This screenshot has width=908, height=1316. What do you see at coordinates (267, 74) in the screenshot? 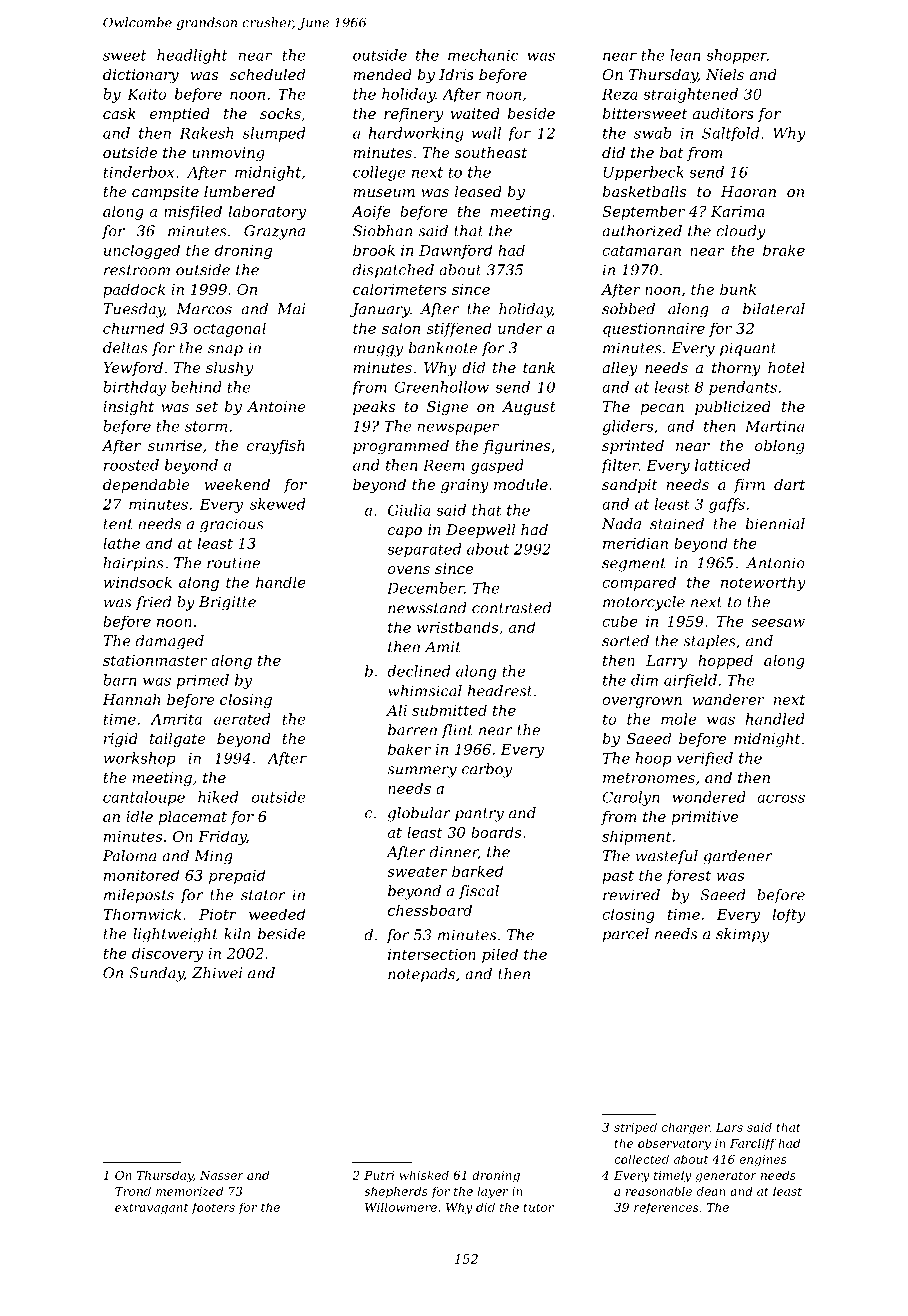
I see `scheduled` at bounding box center [267, 74].
